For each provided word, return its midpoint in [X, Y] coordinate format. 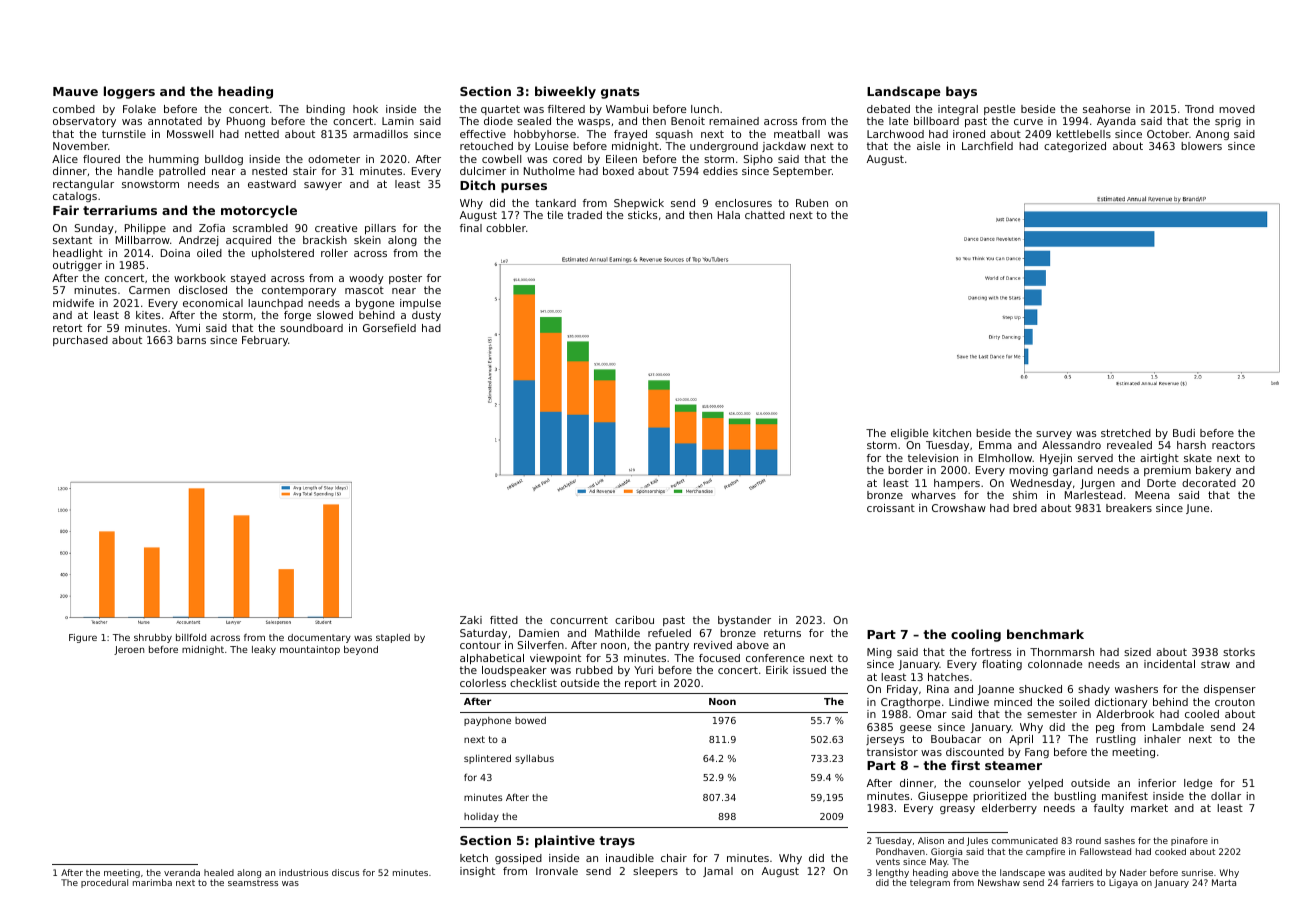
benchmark [1045, 634]
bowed [530, 720]
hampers [957, 484]
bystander [744, 621]
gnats [620, 93]
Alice [65, 159]
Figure [83, 638]
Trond [1199, 109]
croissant [891, 508]
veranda [182, 872]
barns [191, 340]
